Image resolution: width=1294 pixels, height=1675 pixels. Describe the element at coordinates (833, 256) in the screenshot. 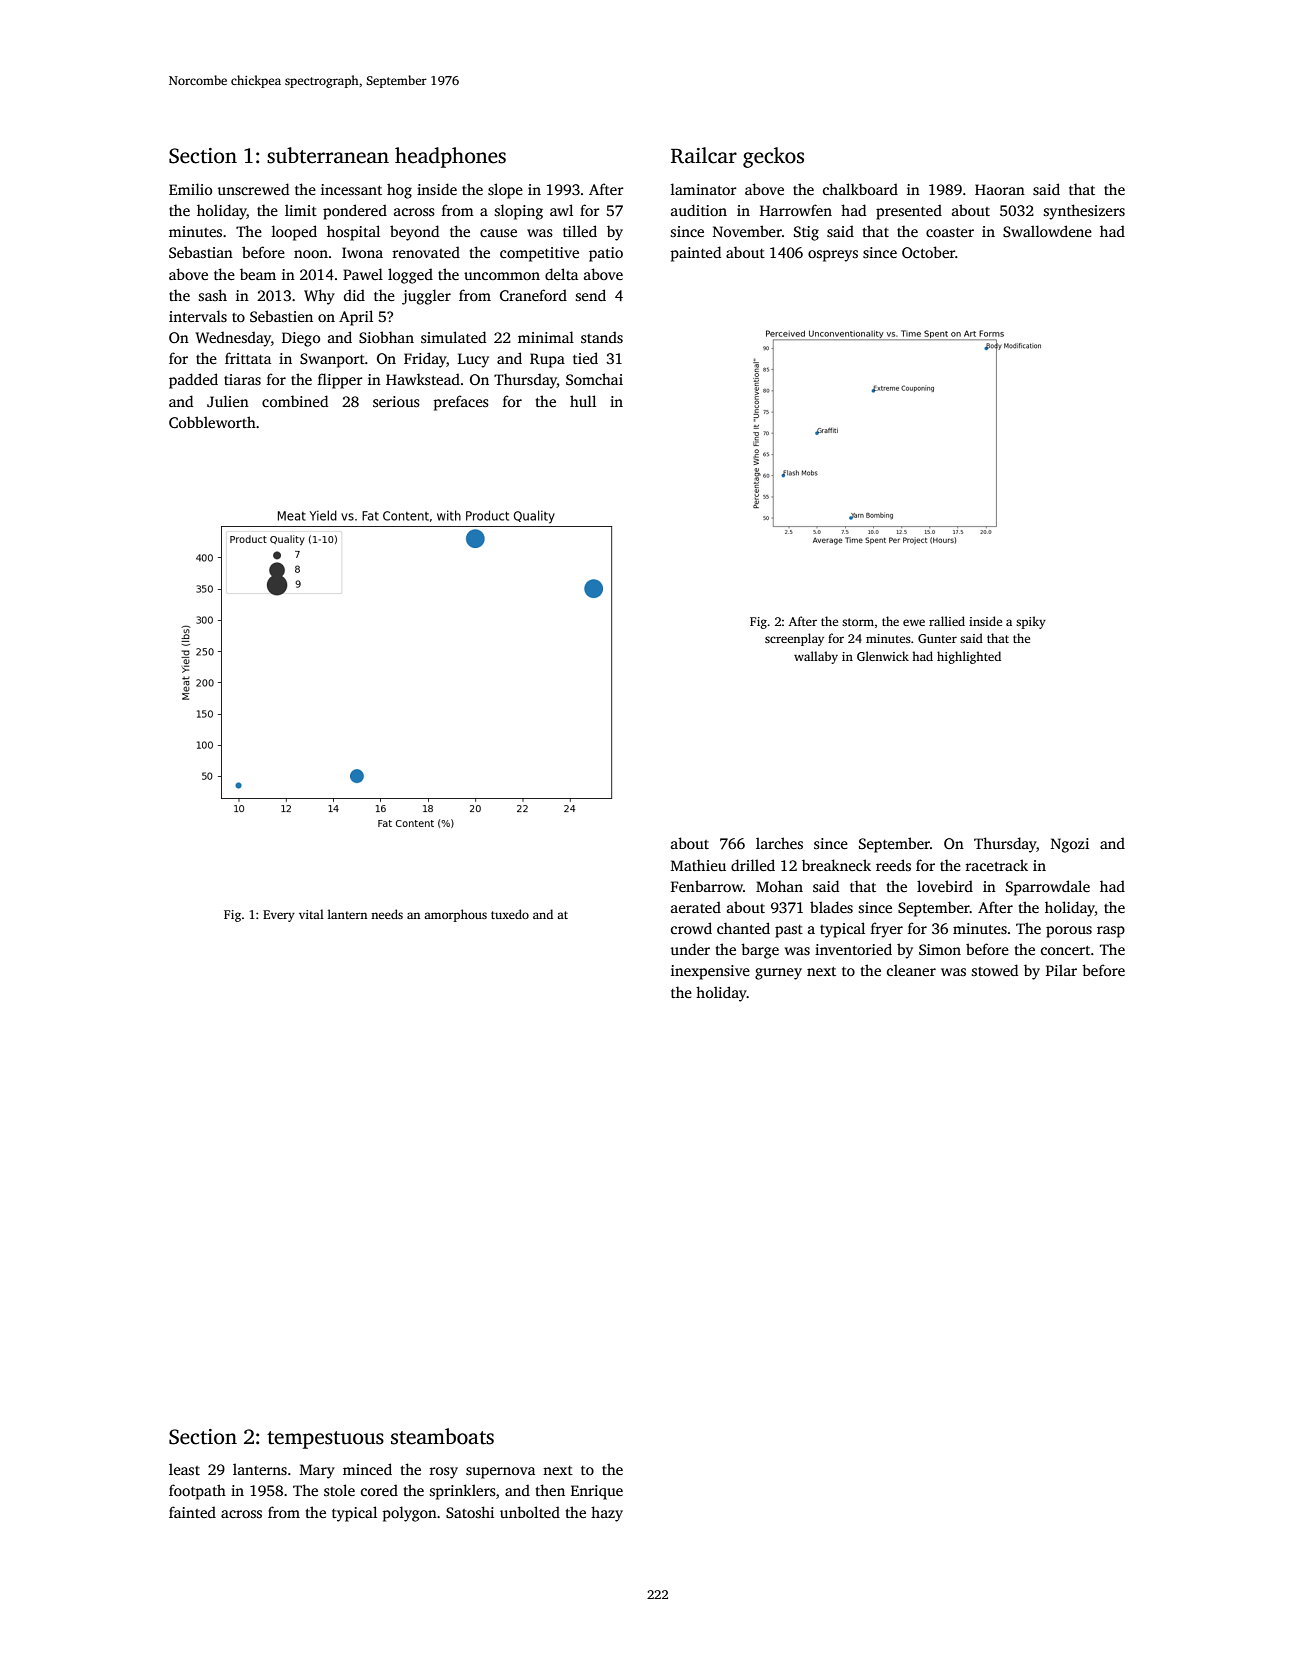

I see `ospreys` at that location.
